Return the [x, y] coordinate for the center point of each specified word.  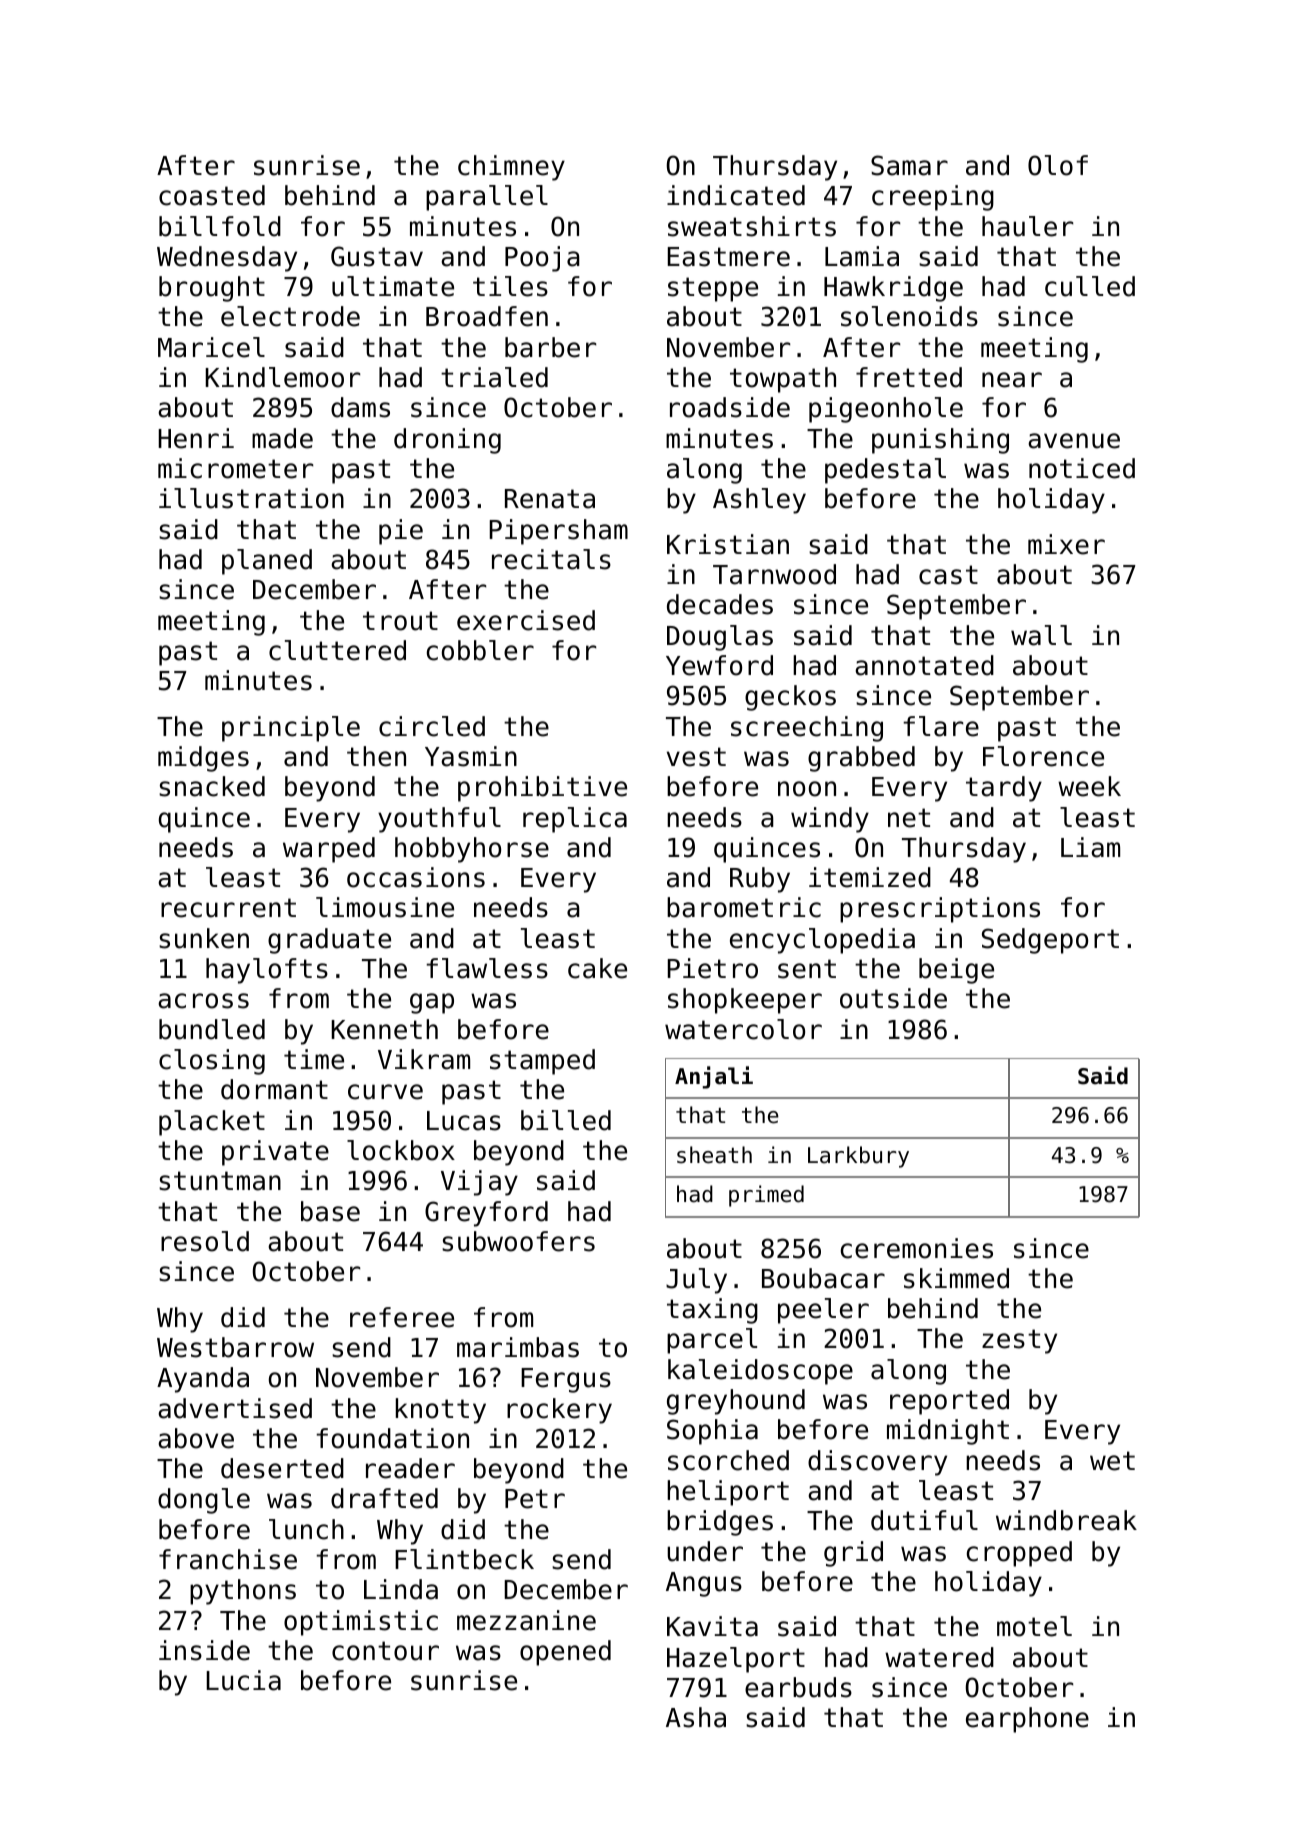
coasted [212, 195]
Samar [909, 165]
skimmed [956, 1278]
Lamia [862, 256]
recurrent [228, 908]
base [330, 1211]
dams [360, 407]
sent [807, 969]
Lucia [243, 1680]
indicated [736, 195]
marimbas [518, 1347]
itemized [870, 877]
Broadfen [487, 316]
